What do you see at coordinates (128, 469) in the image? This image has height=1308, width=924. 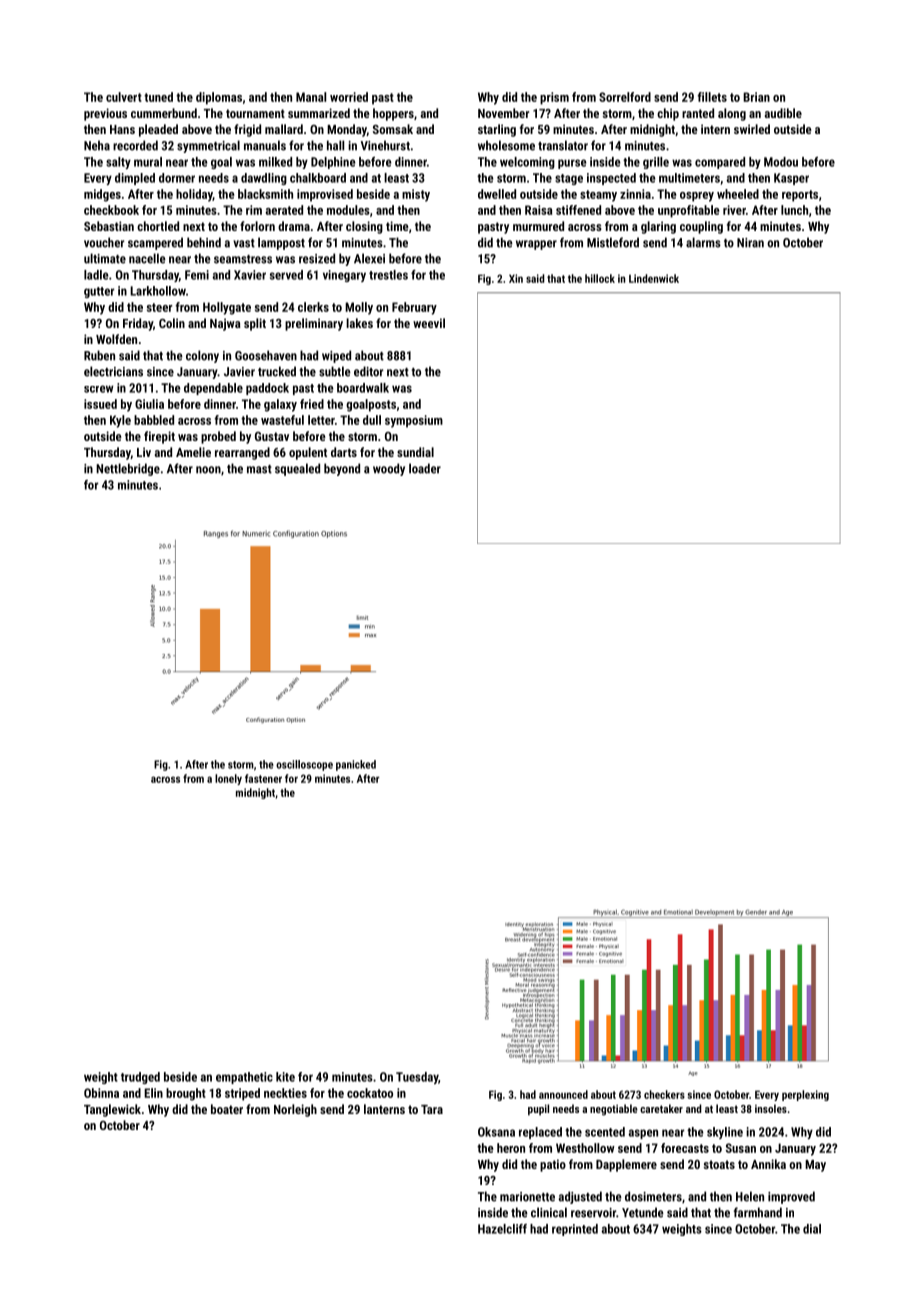 I see `Nettlebridge` at bounding box center [128, 469].
